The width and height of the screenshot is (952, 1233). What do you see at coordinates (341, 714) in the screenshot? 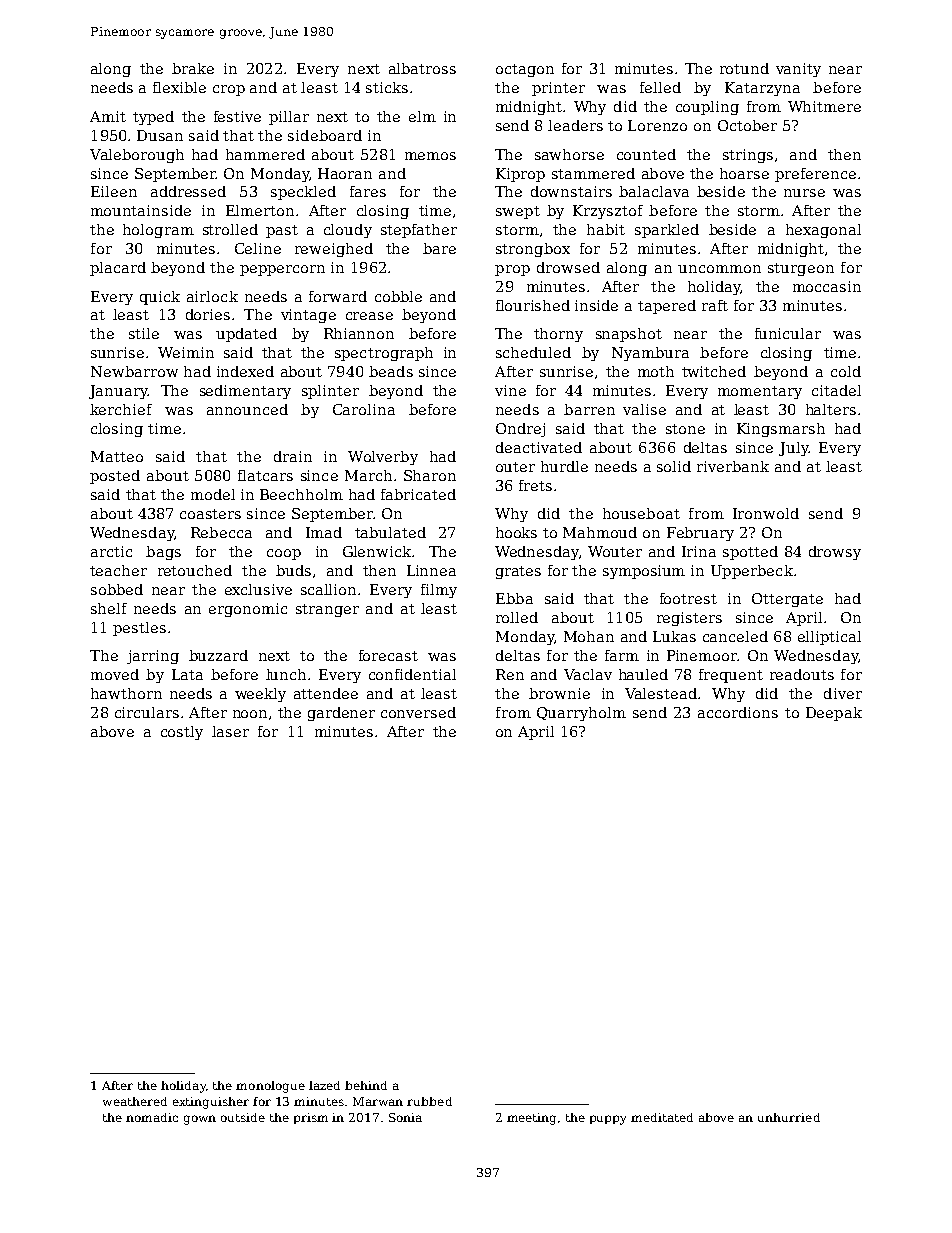
I see `gardener` at bounding box center [341, 714].
